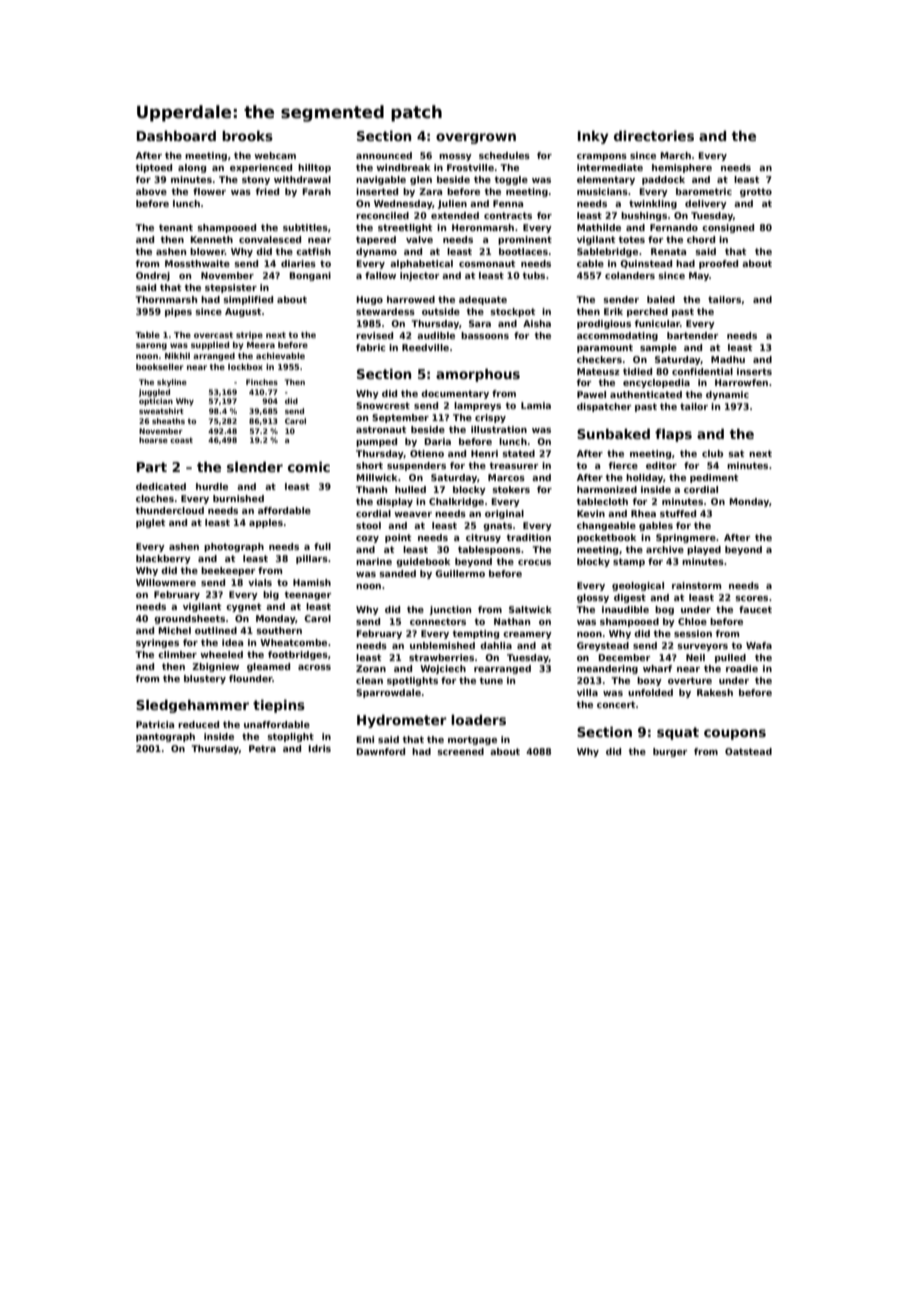 The image size is (908, 1316). What do you see at coordinates (741, 382) in the screenshot?
I see `Harrowfen` at bounding box center [741, 382].
